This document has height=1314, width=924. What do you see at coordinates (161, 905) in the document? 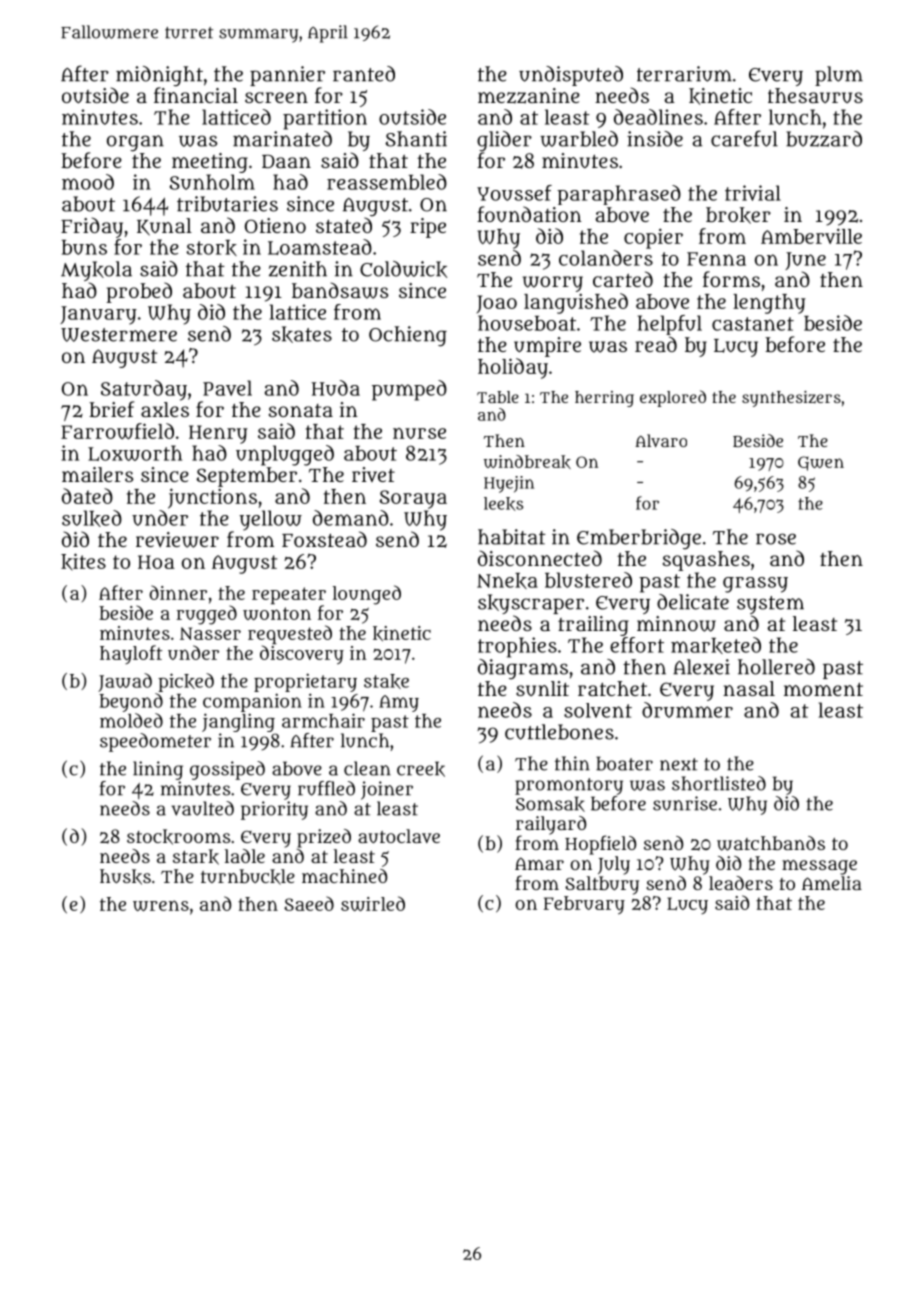
I see `wrens` at bounding box center [161, 905].
